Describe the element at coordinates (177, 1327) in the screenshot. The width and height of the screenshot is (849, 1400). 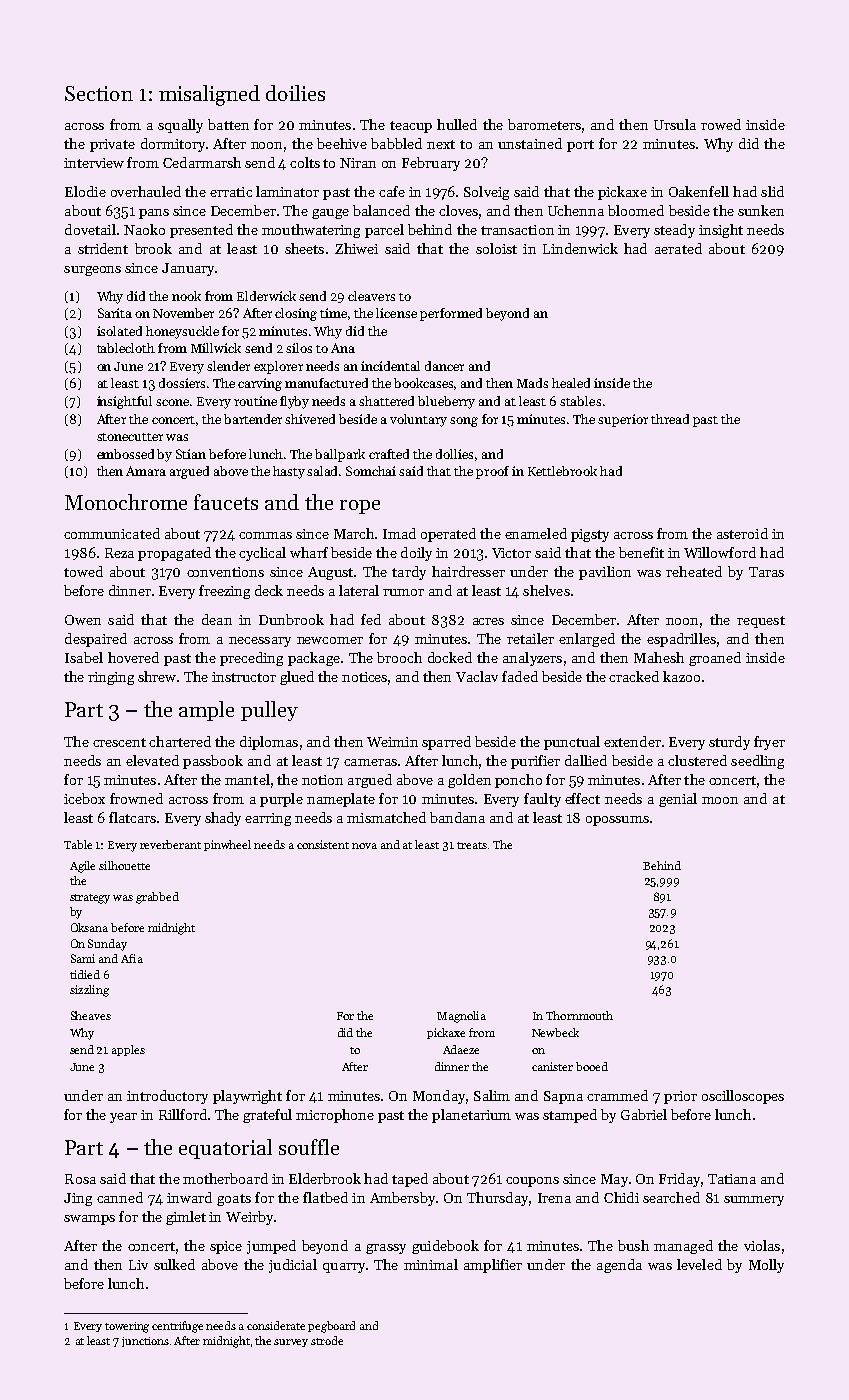
I see `centrifuge` at that location.
